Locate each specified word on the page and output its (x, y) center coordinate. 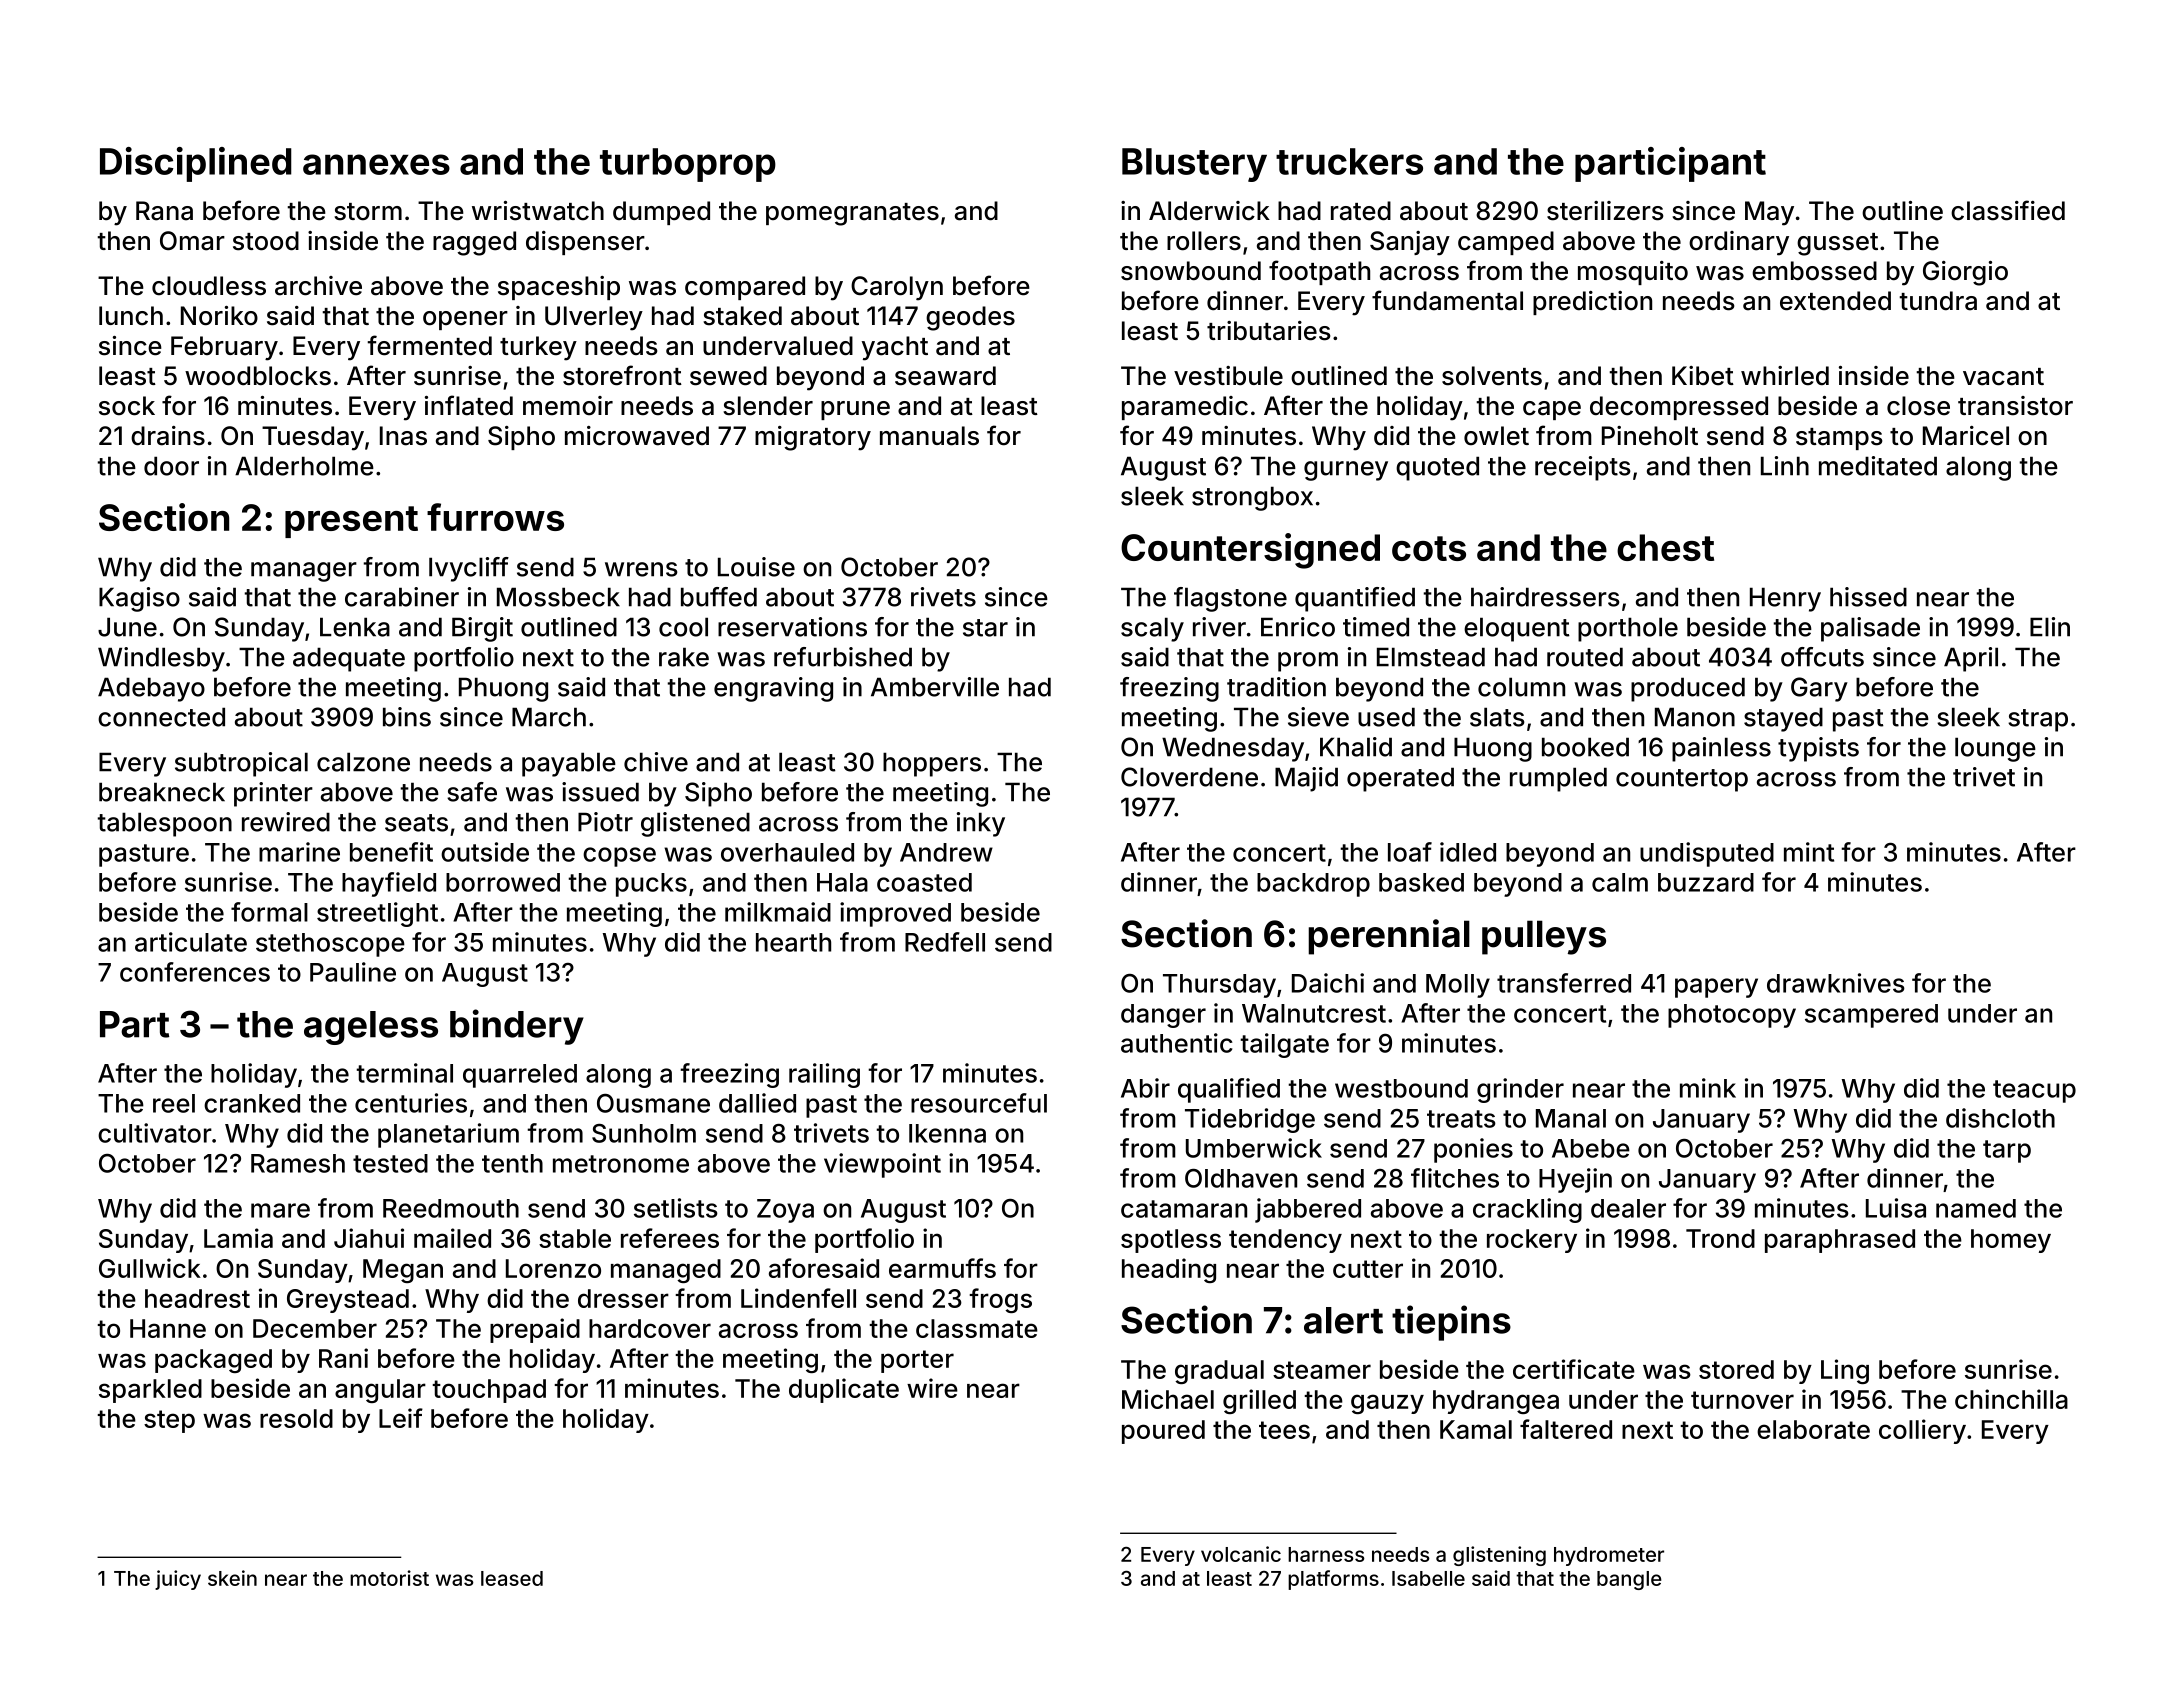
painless (1721, 749)
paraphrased (1840, 1241)
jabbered (1308, 1210)
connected (161, 717)
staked (742, 316)
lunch (131, 316)
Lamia (238, 1238)
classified (2008, 210)
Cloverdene (1189, 777)
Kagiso (139, 599)
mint (1809, 852)
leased (512, 1578)
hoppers (932, 764)
